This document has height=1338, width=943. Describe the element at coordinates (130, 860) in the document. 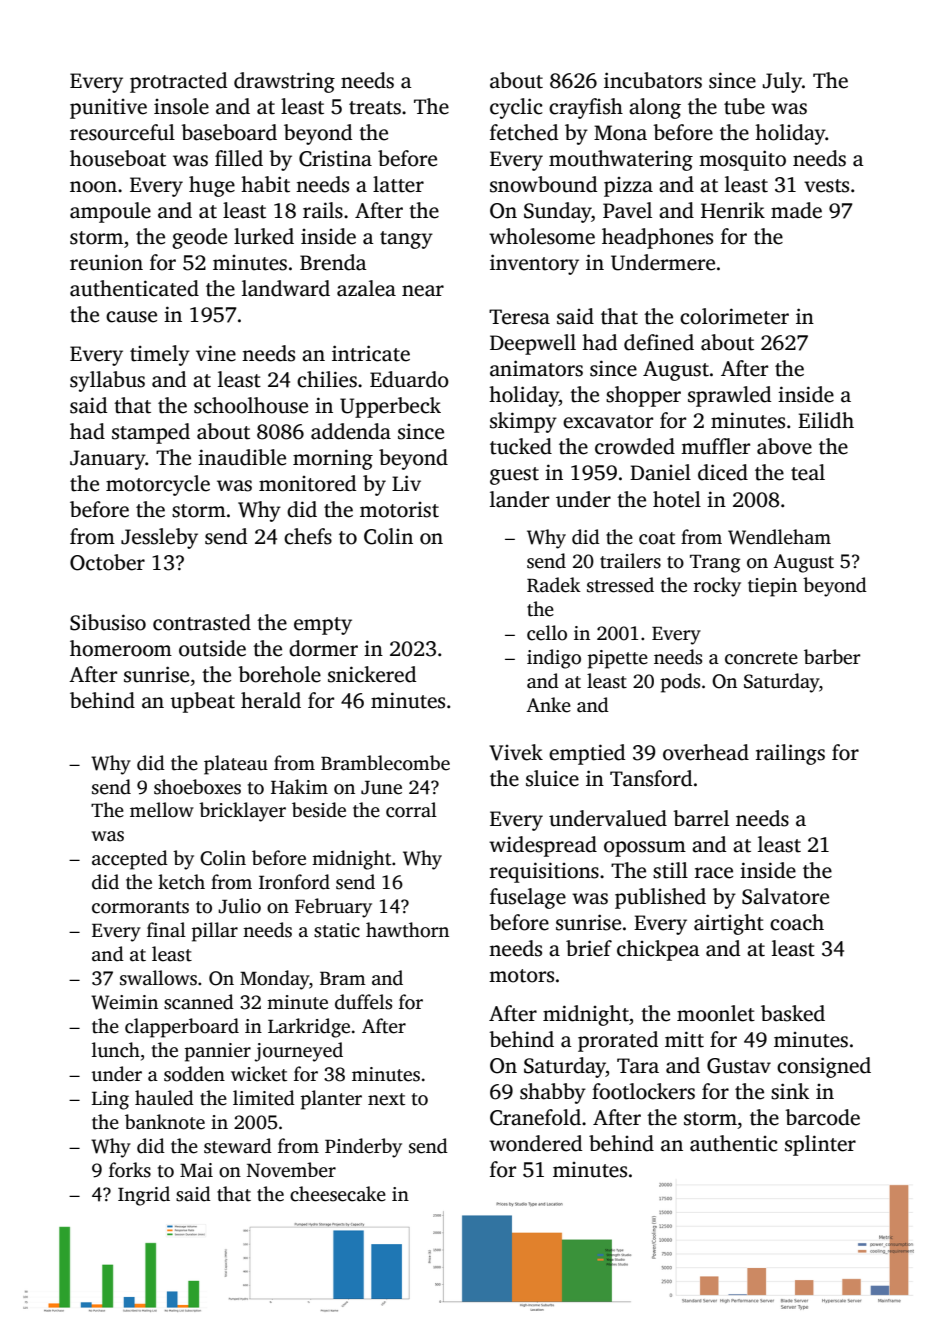

I see `accepted` at that location.
